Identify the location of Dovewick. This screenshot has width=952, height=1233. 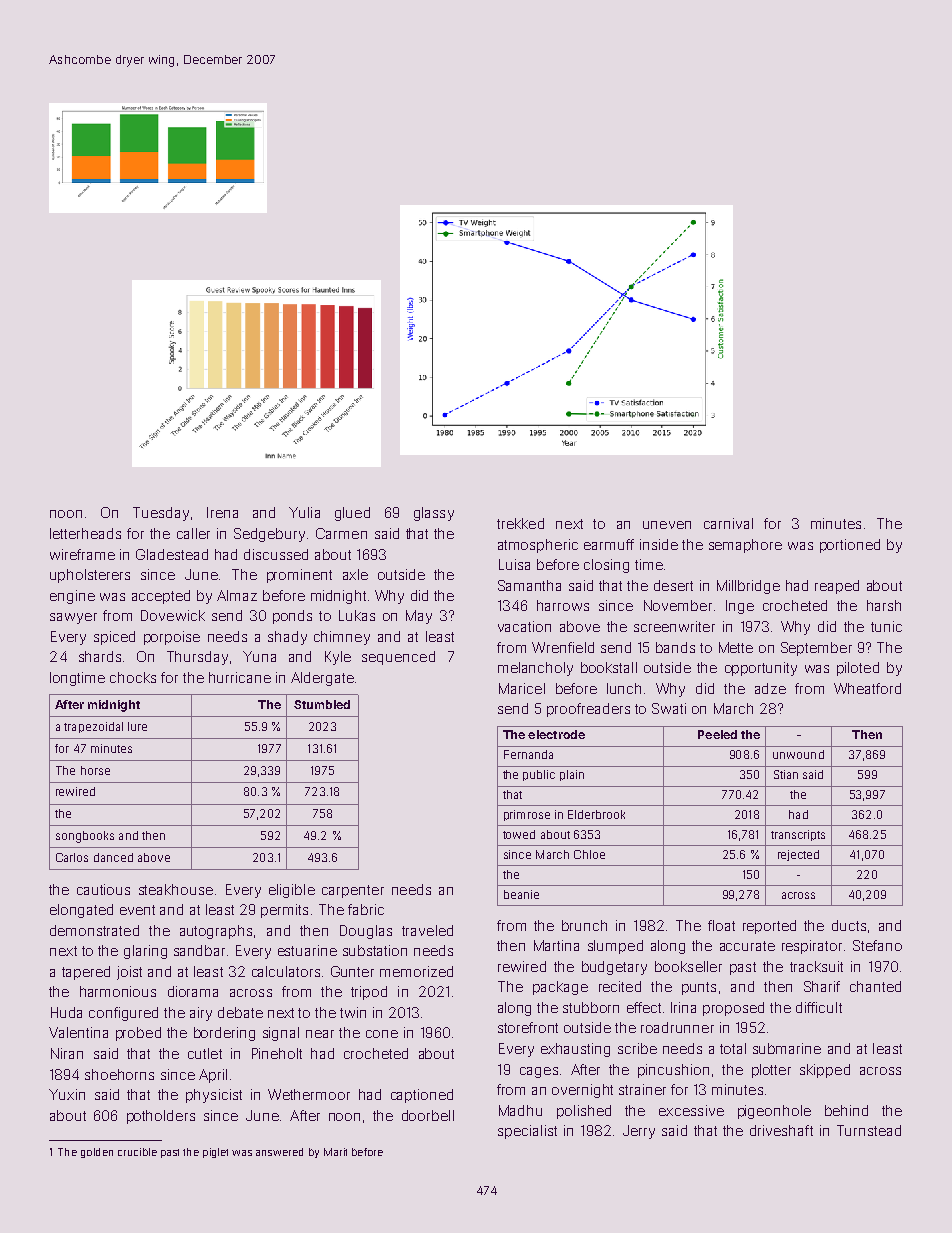
(173, 615).
